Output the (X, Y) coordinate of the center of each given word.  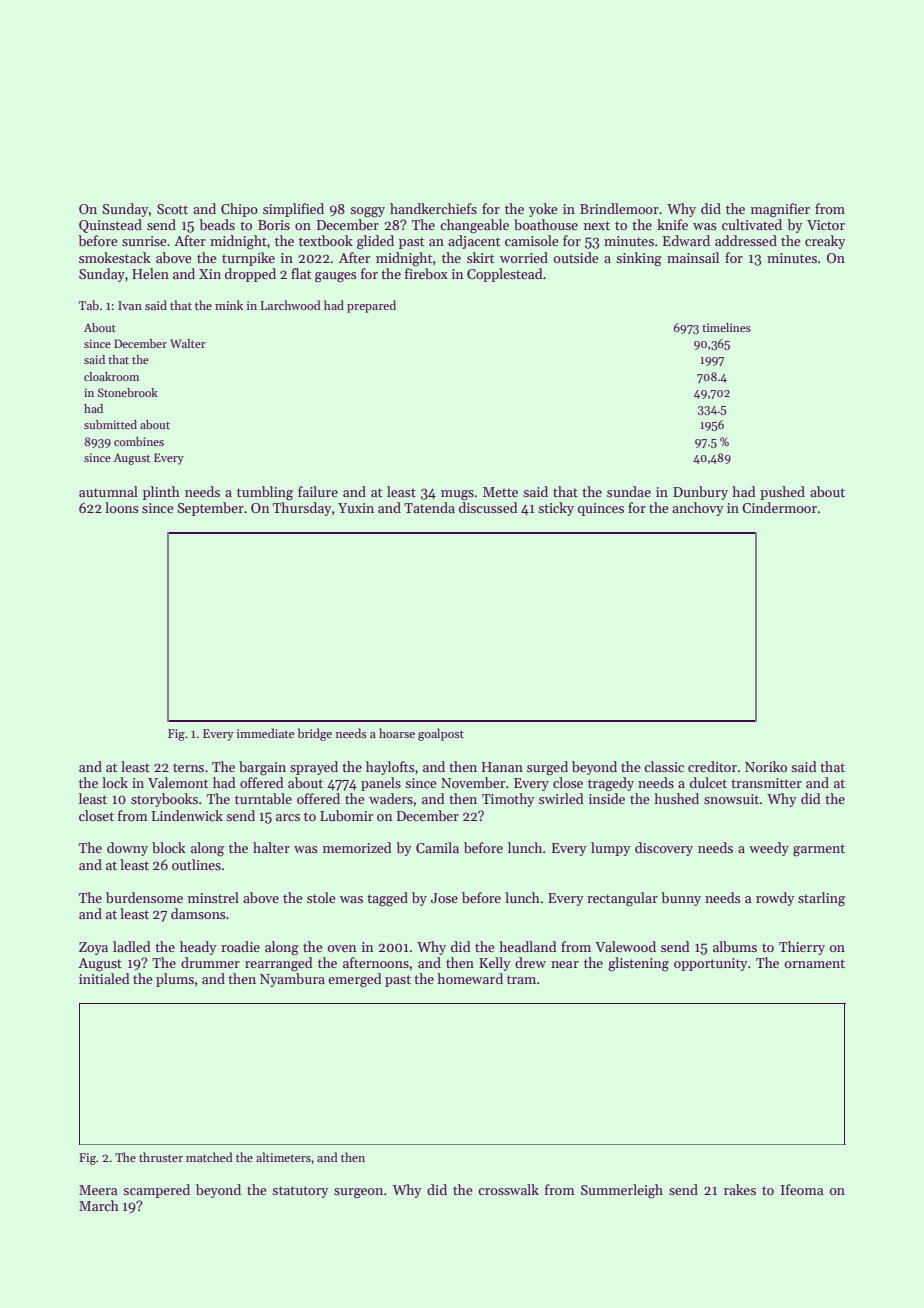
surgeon (358, 1193)
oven (342, 948)
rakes (740, 1189)
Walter (188, 343)
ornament (815, 963)
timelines (726, 327)
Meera (98, 1190)
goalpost (441, 734)
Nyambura (292, 980)
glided (375, 242)
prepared (371, 306)
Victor (826, 225)
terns (188, 767)
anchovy (697, 509)
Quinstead (110, 226)
